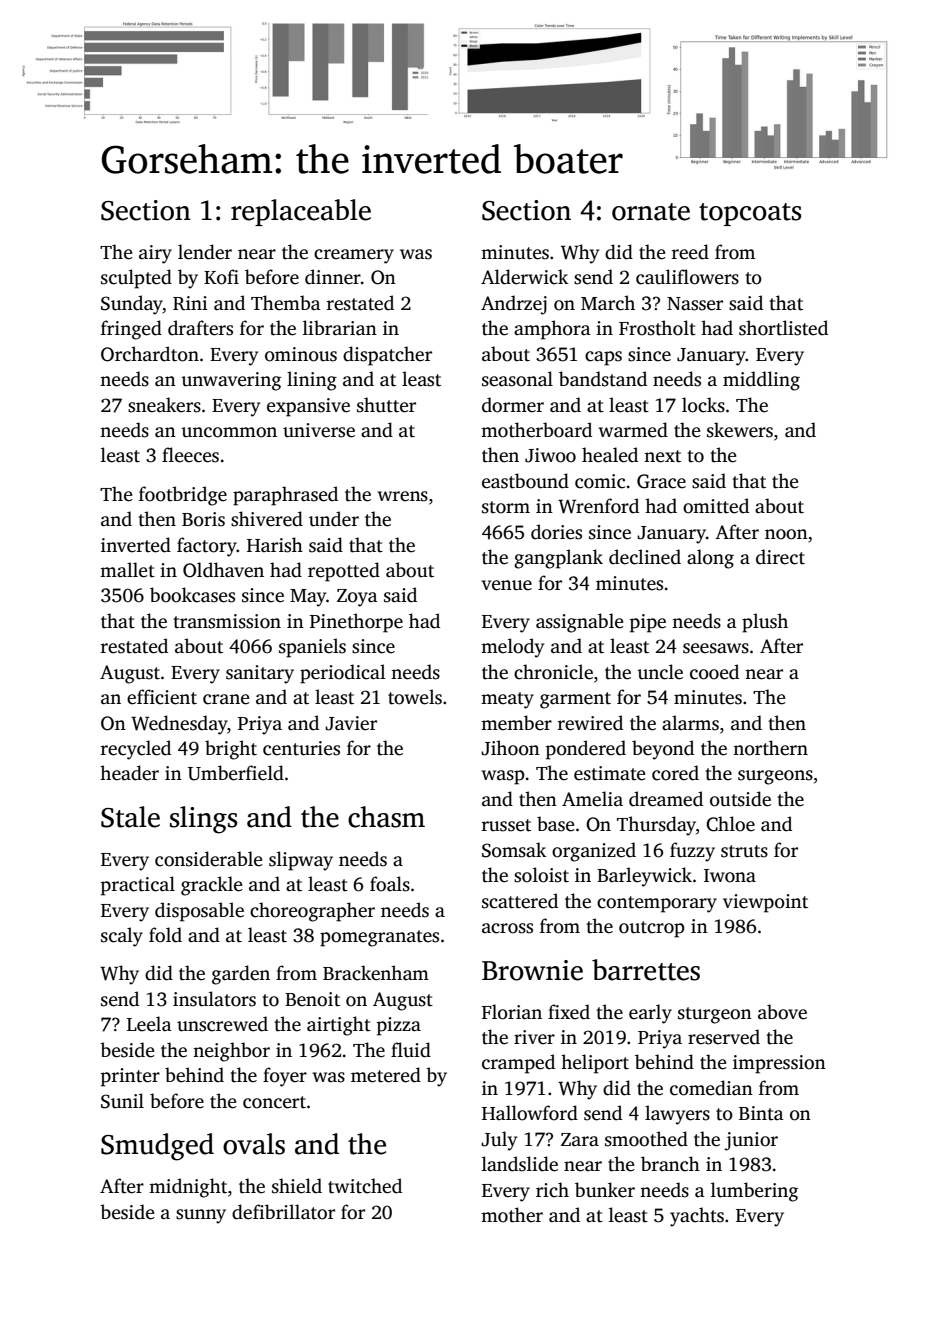 The height and width of the screenshot is (1321, 931). What do you see at coordinates (386, 1075) in the screenshot?
I see `metered` at bounding box center [386, 1075].
